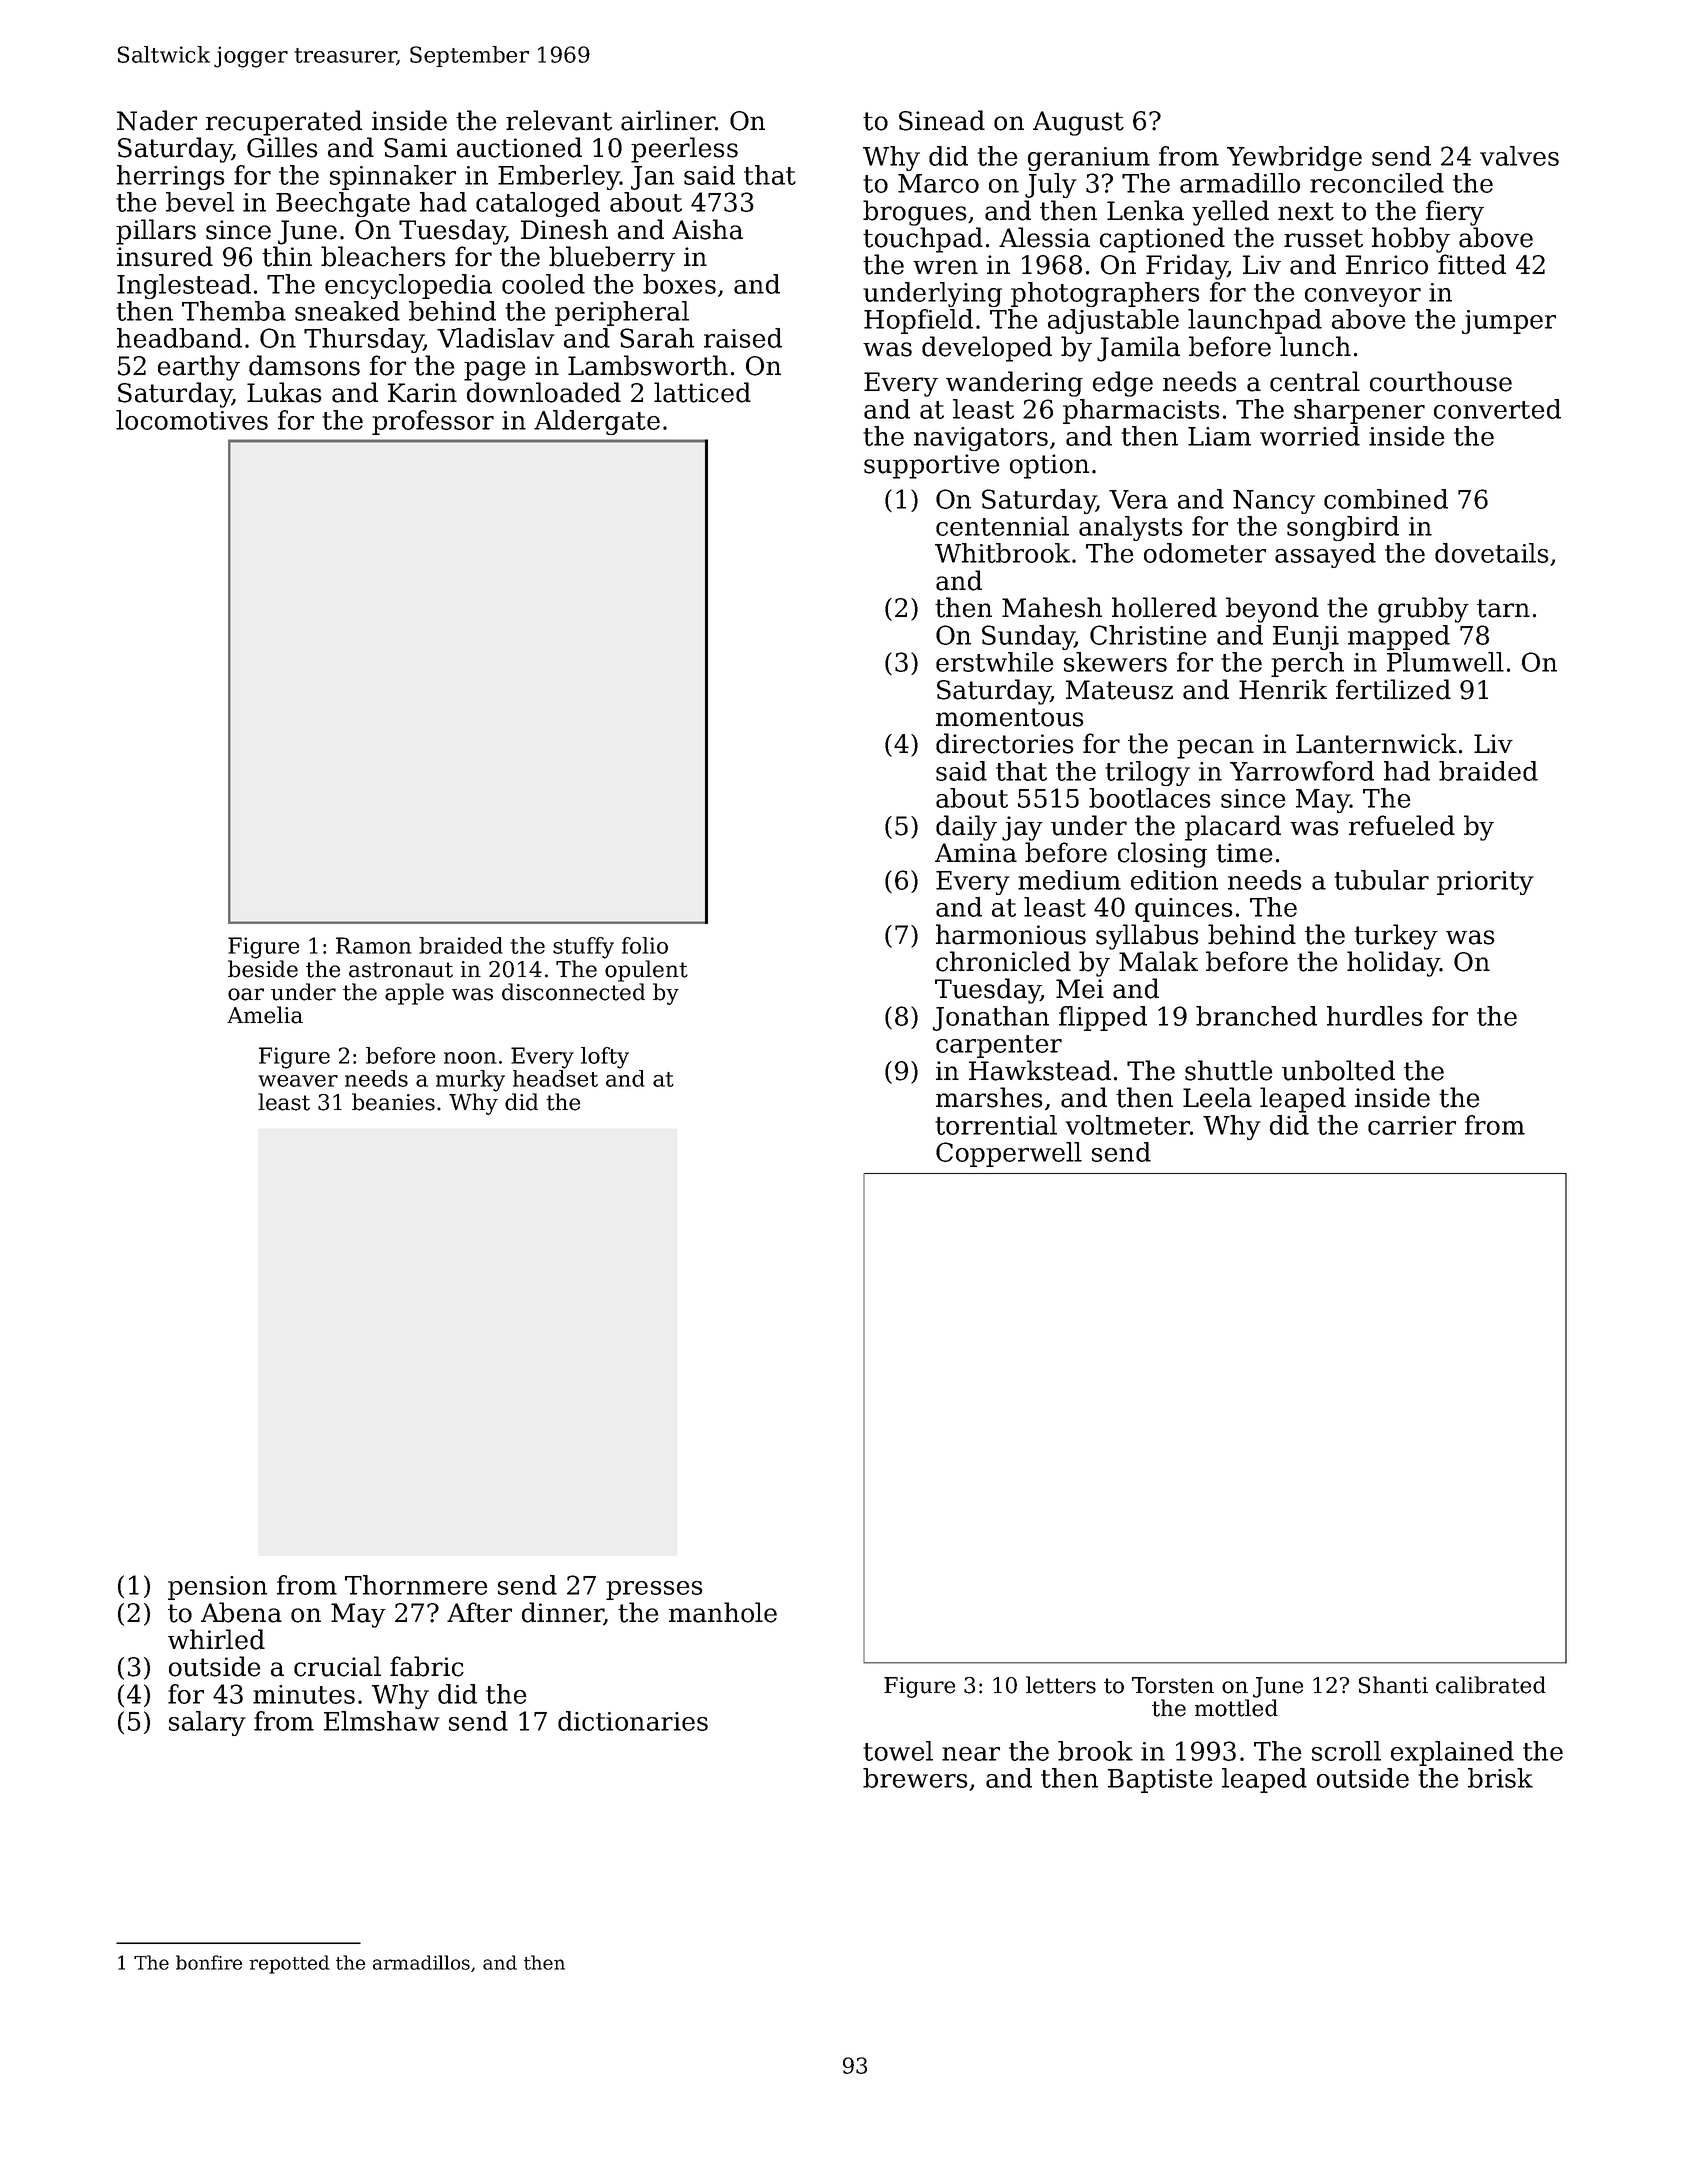 Image resolution: width=1683 pixels, height=2178 pixels. I want to click on bevel, so click(200, 202).
